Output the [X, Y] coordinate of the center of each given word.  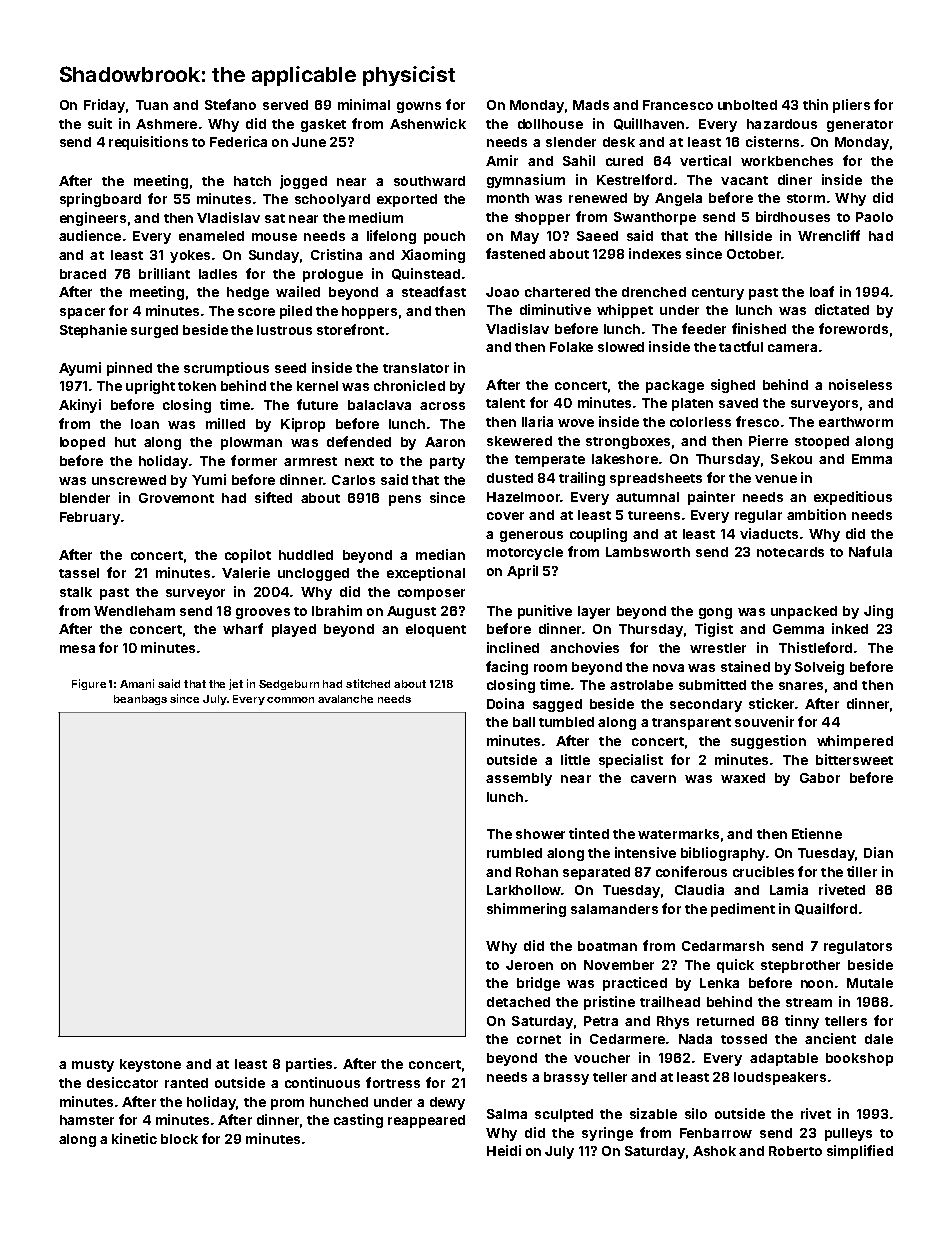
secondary [706, 705]
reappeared [426, 1121]
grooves [263, 613]
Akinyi [80, 406]
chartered [557, 292]
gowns [419, 107]
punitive [545, 612]
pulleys [848, 1134]
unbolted [747, 105]
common [290, 700]
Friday [104, 106]
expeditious [853, 498]
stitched [368, 683]
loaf [822, 291]
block [179, 1139]
